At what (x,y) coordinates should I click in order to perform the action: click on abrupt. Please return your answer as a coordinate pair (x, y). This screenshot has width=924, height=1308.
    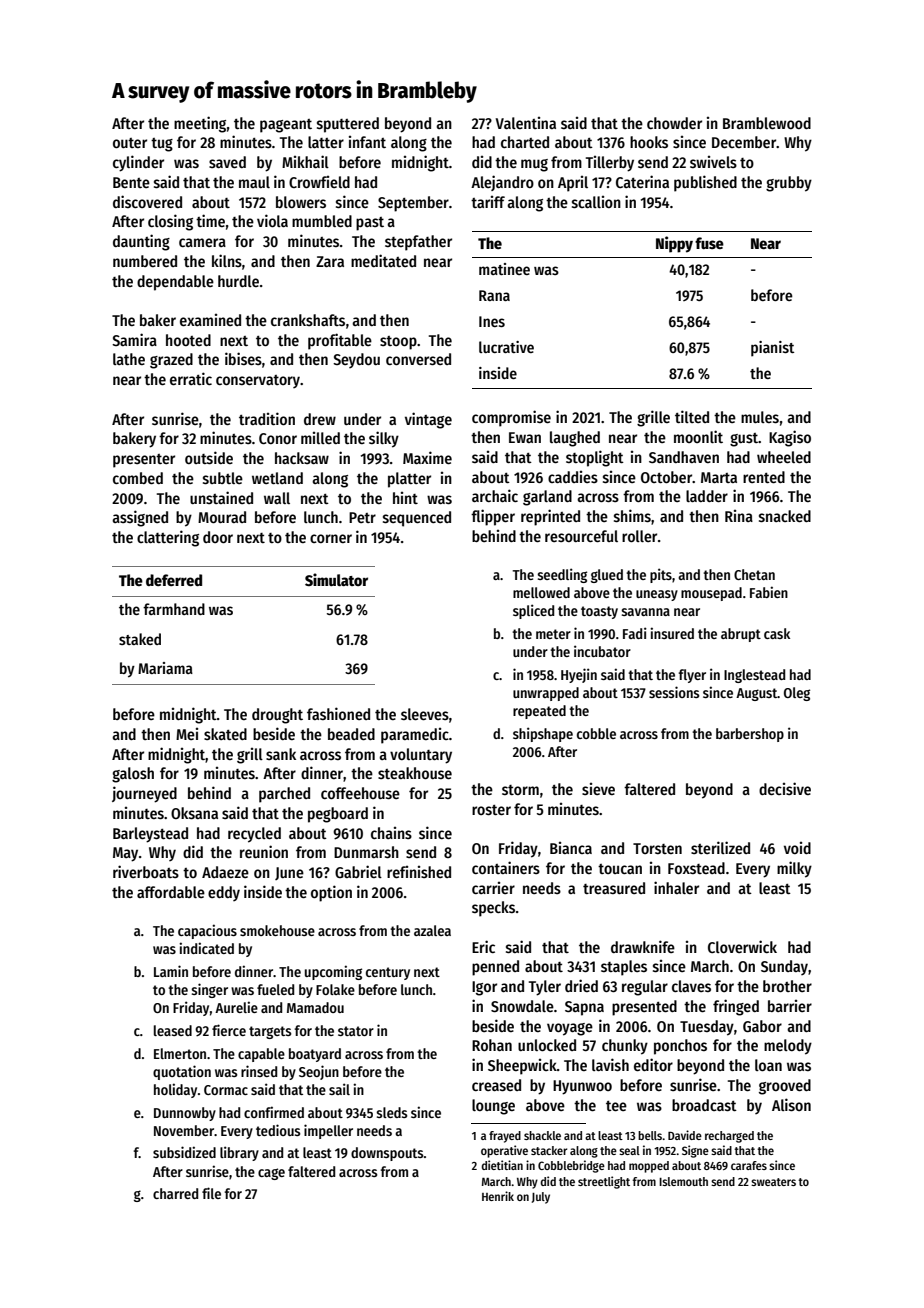
    Looking at the image, I should click on (741, 635).
